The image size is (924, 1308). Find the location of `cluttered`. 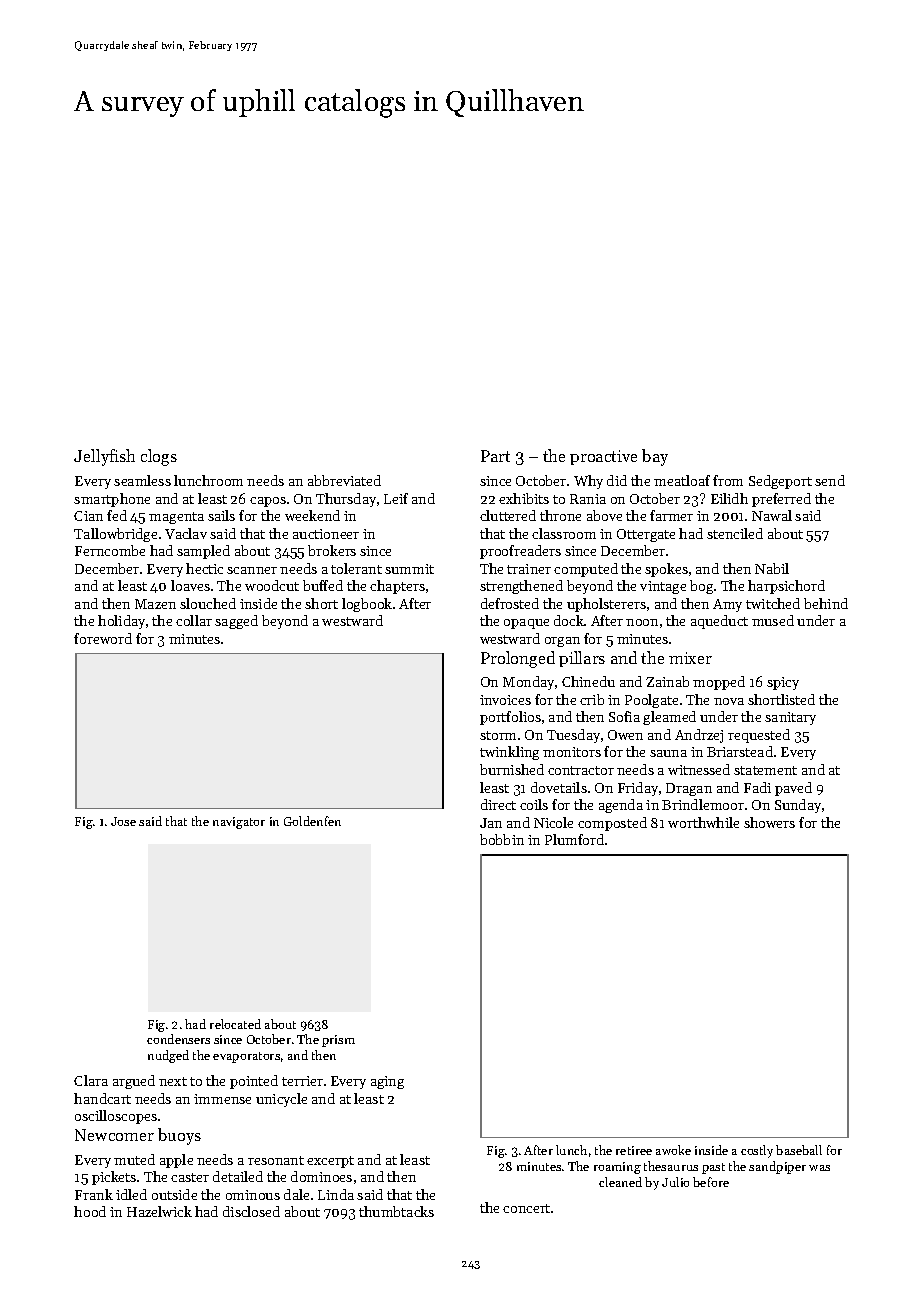

cluttered is located at coordinates (508, 515).
